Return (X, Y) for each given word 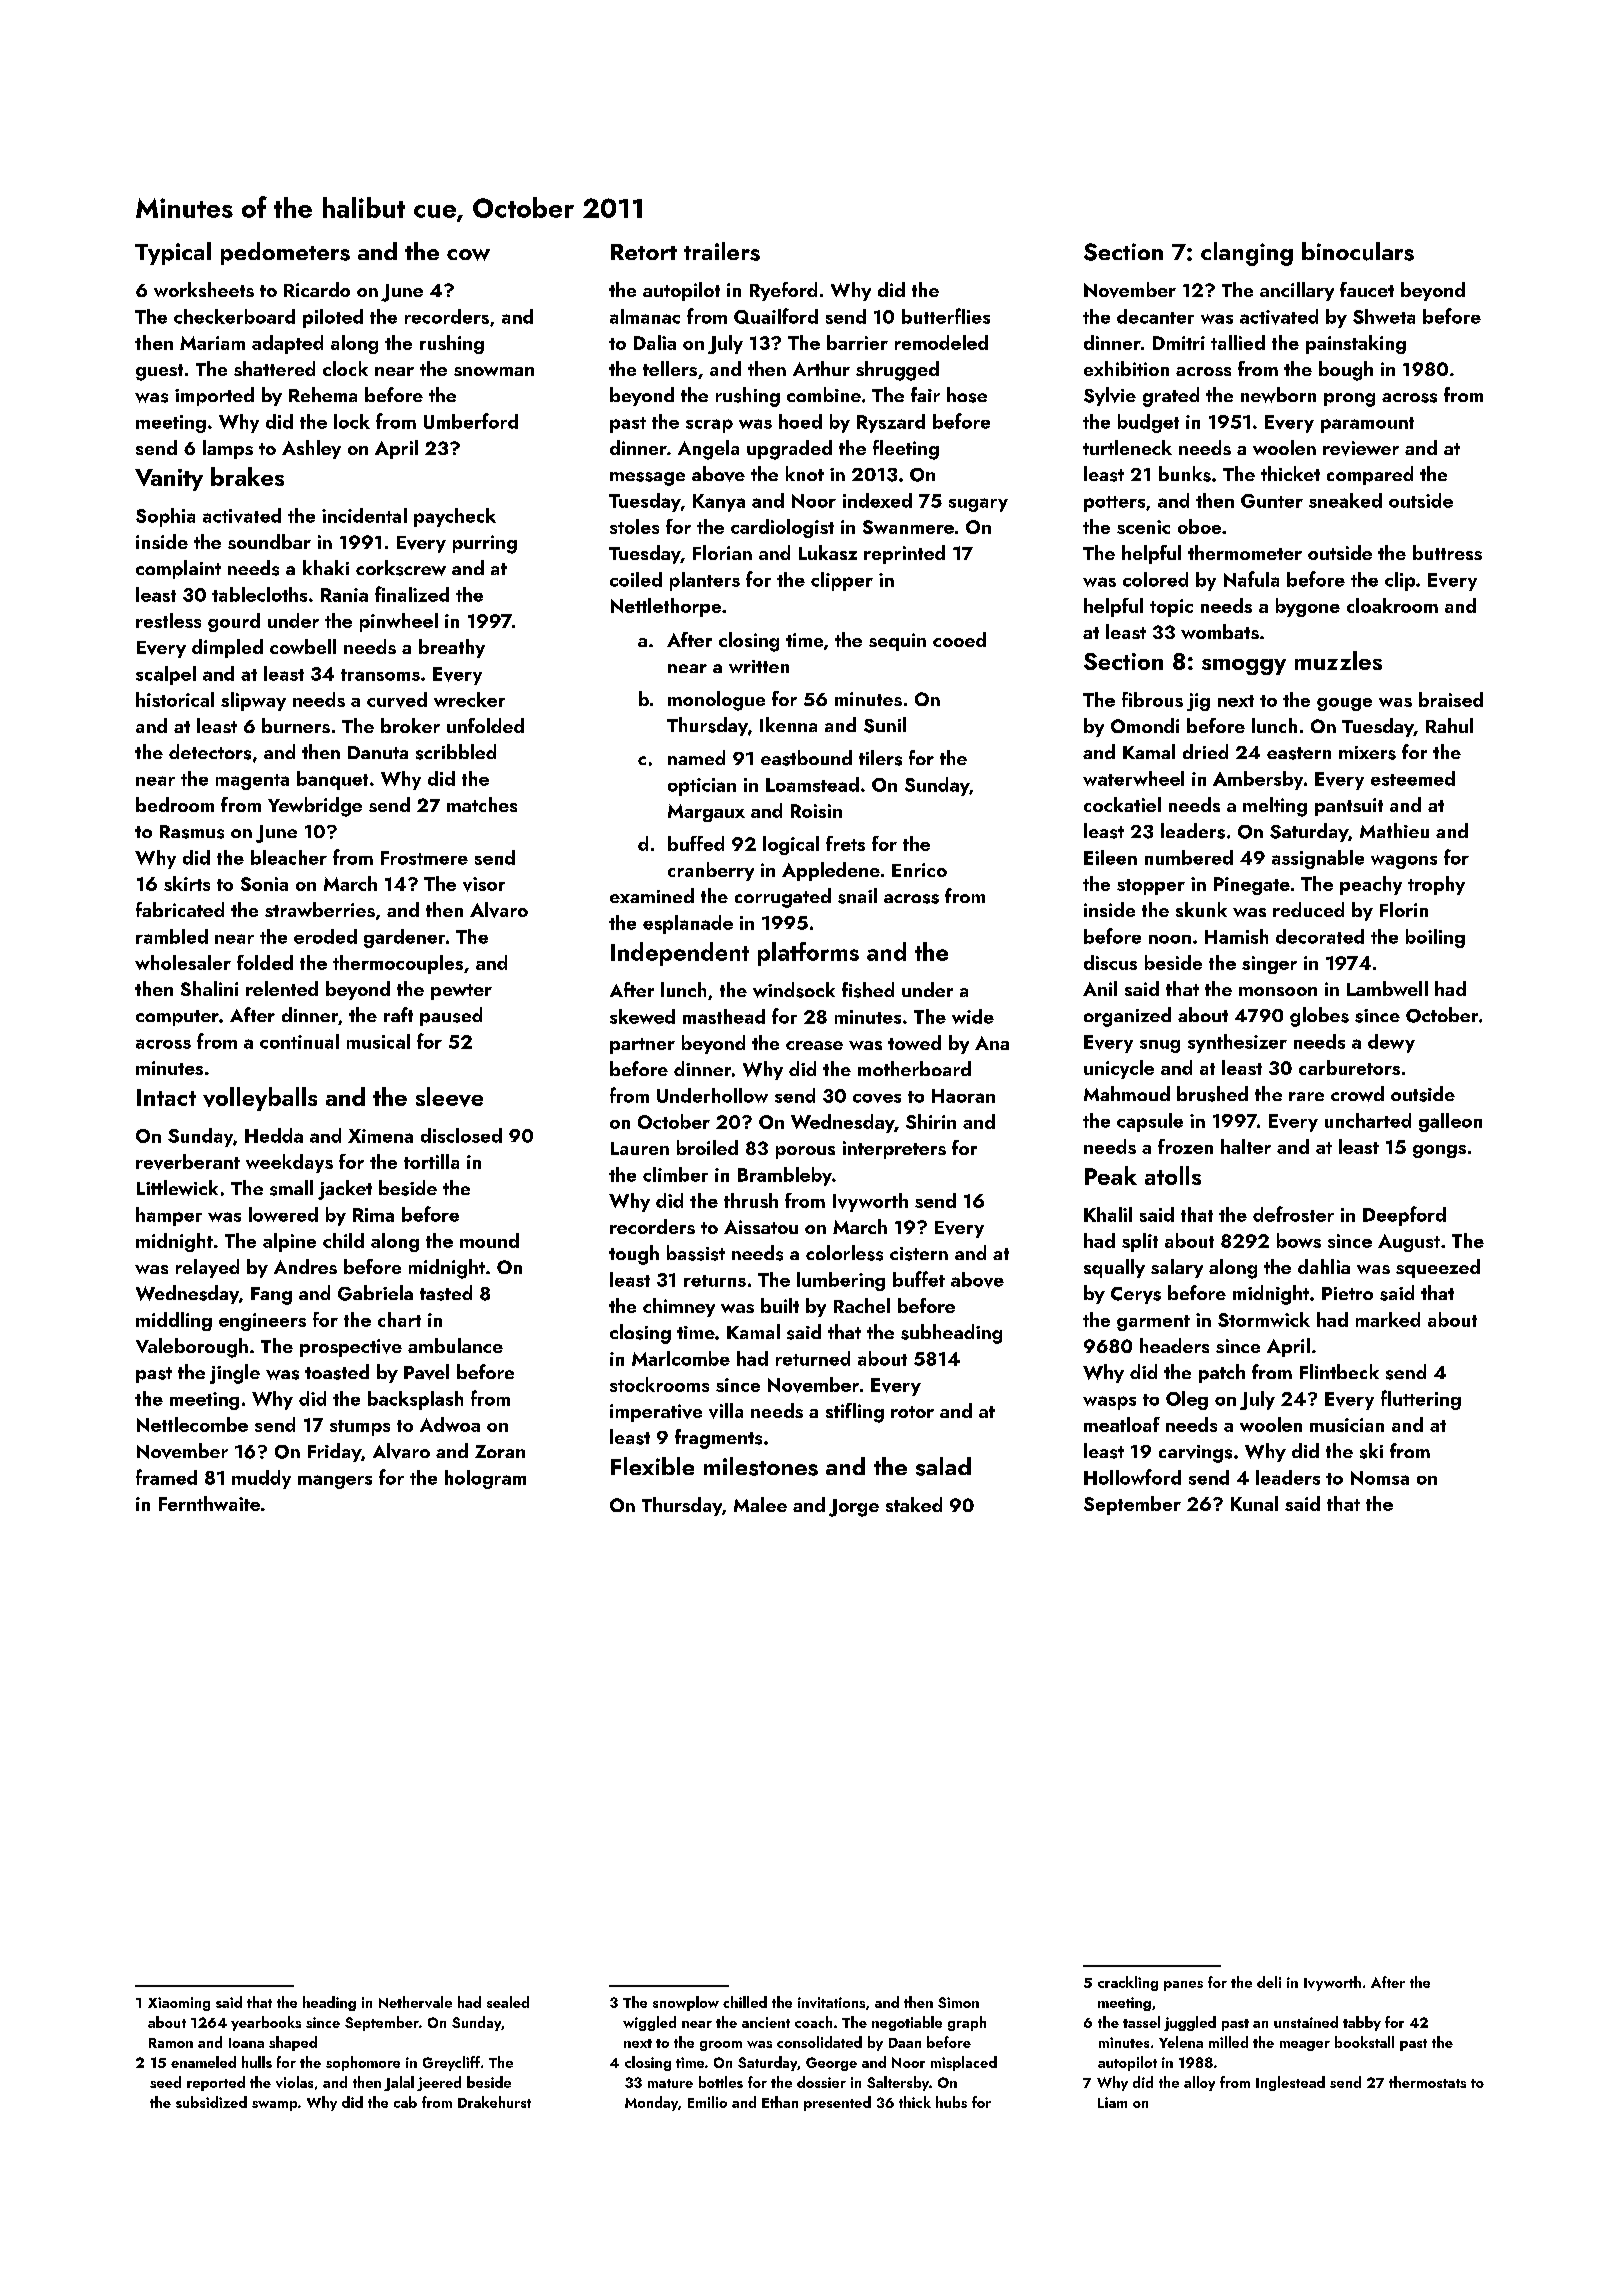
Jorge (854, 1508)
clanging (1247, 254)
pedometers (285, 253)
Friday (334, 1452)
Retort (644, 252)
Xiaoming (179, 2004)
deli (1269, 1982)
